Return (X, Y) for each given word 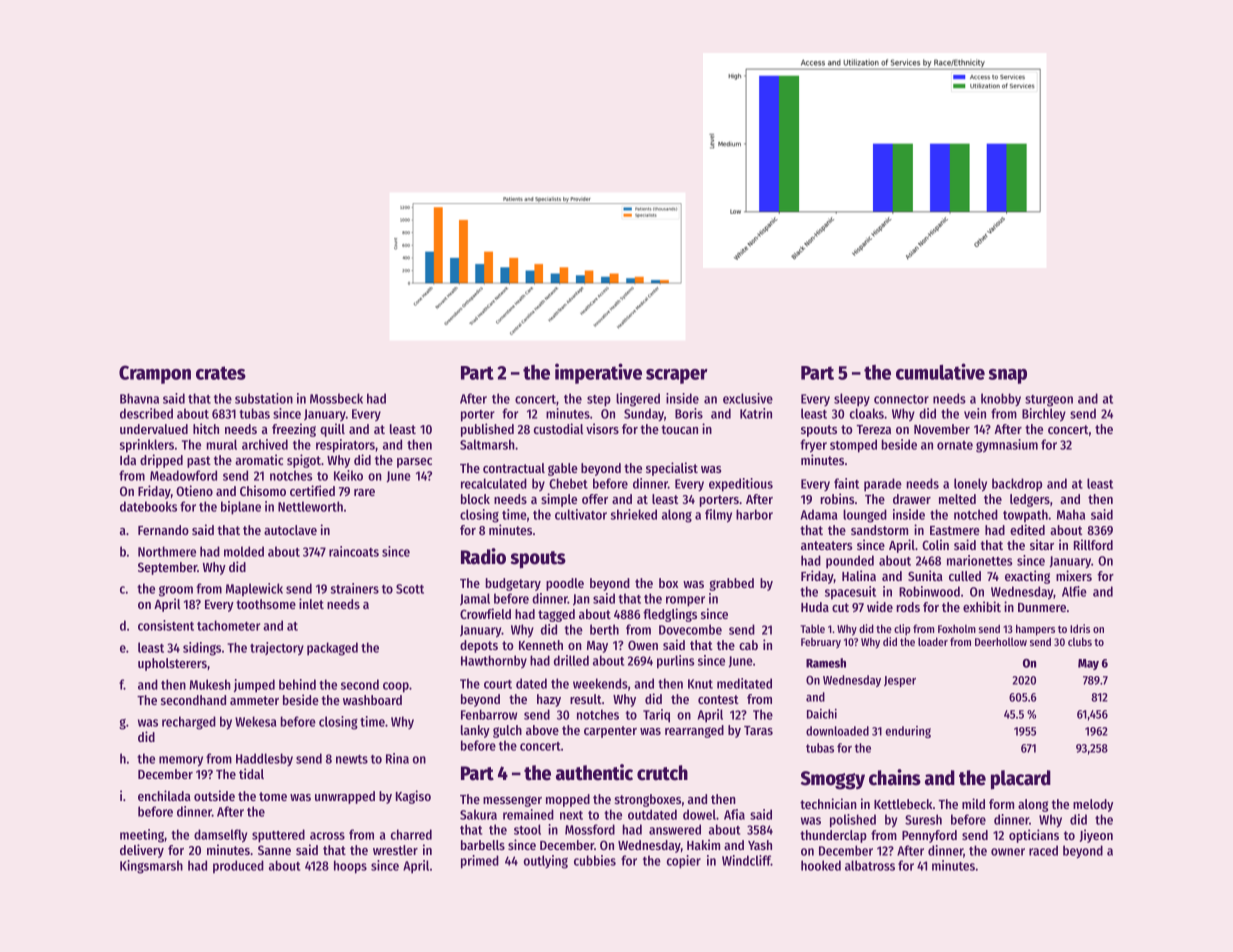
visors (602, 428)
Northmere (167, 551)
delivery (142, 851)
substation (264, 398)
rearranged (694, 731)
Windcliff (746, 860)
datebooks (148, 506)
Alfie (1074, 591)
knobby (1001, 399)
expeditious (741, 485)
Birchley (1044, 415)
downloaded (837, 731)
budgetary (513, 584)
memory (181, 761)
